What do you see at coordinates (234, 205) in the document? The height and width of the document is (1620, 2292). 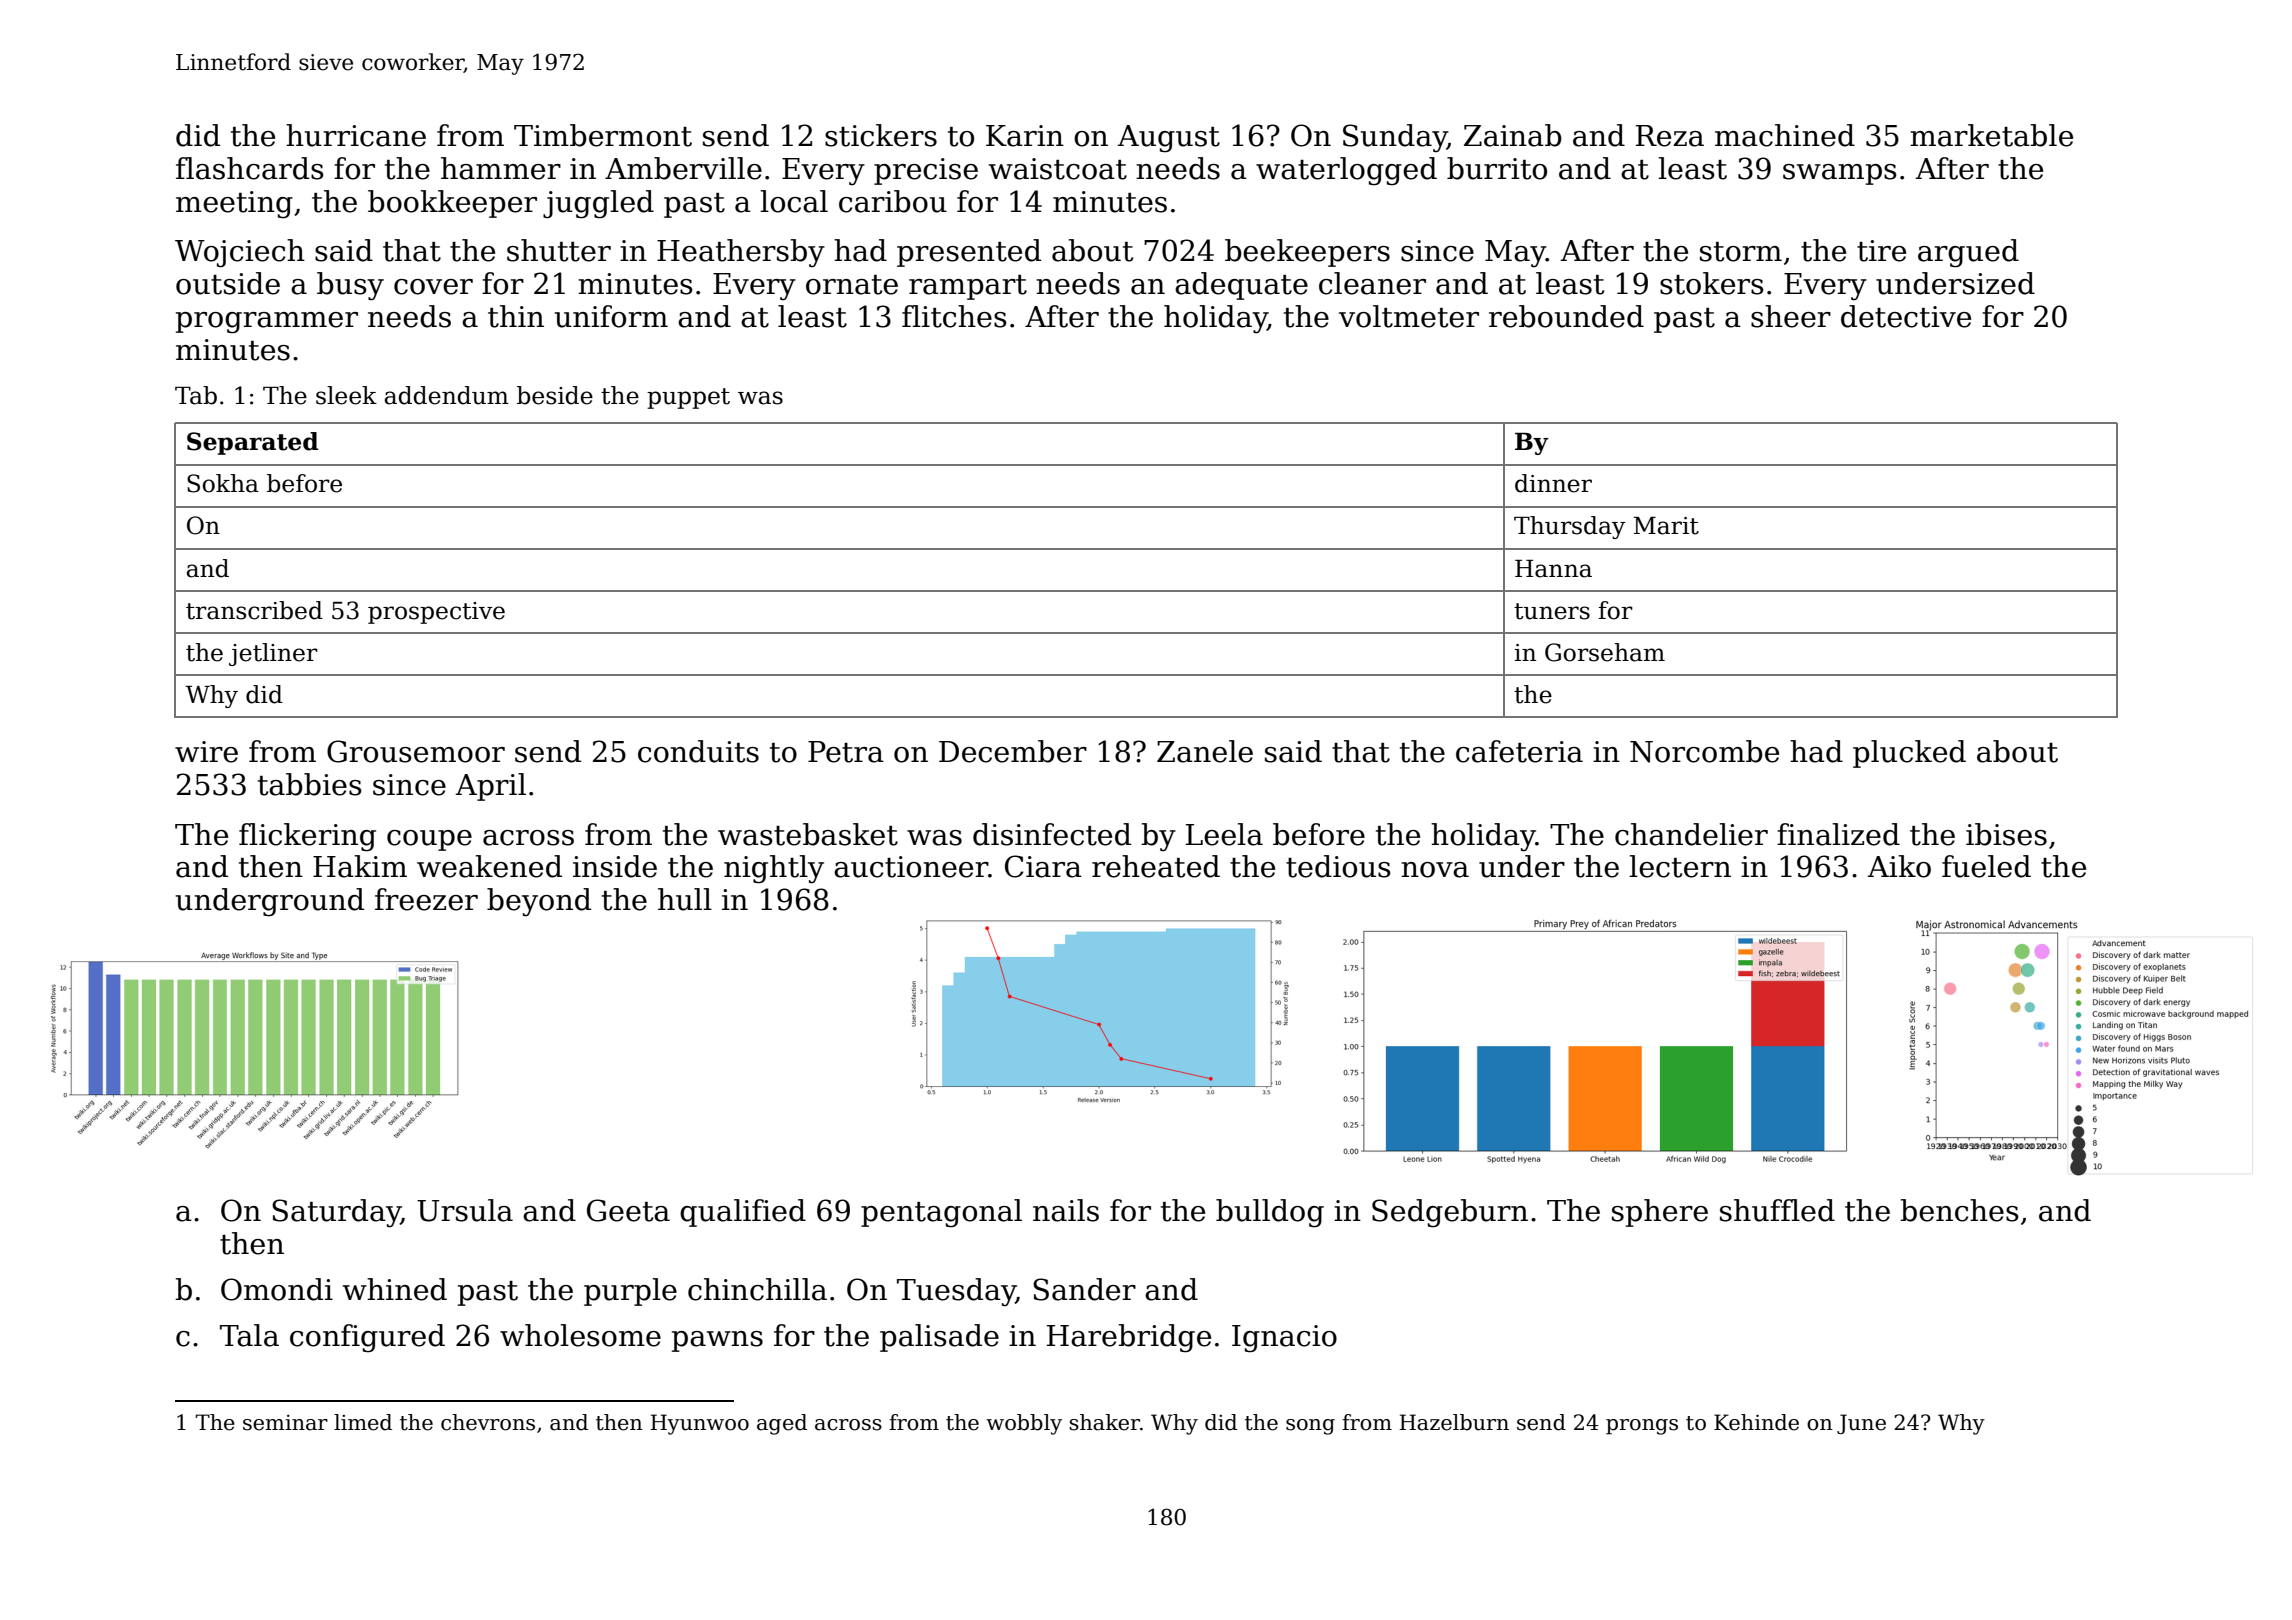 I see `meeting` at bounding box center [234, 205].
